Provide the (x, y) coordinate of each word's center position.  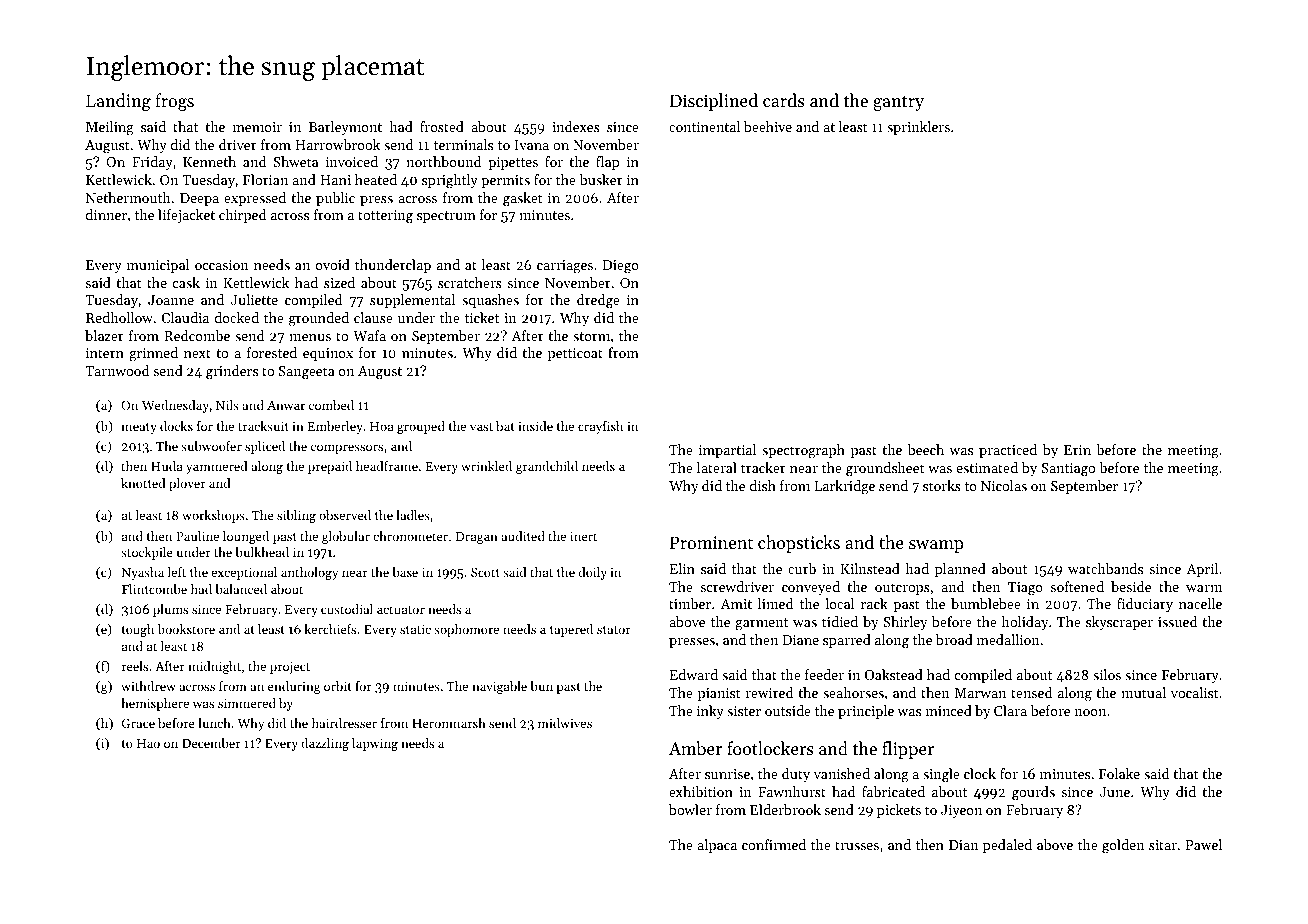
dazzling (325, 744)
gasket (523, 199)
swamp (936, 546)
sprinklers (918, 128)
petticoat (575, 354)
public (335, 199)
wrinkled (486, 466)
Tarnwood (117, 370)
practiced (1008, 451)
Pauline (197, 536)
